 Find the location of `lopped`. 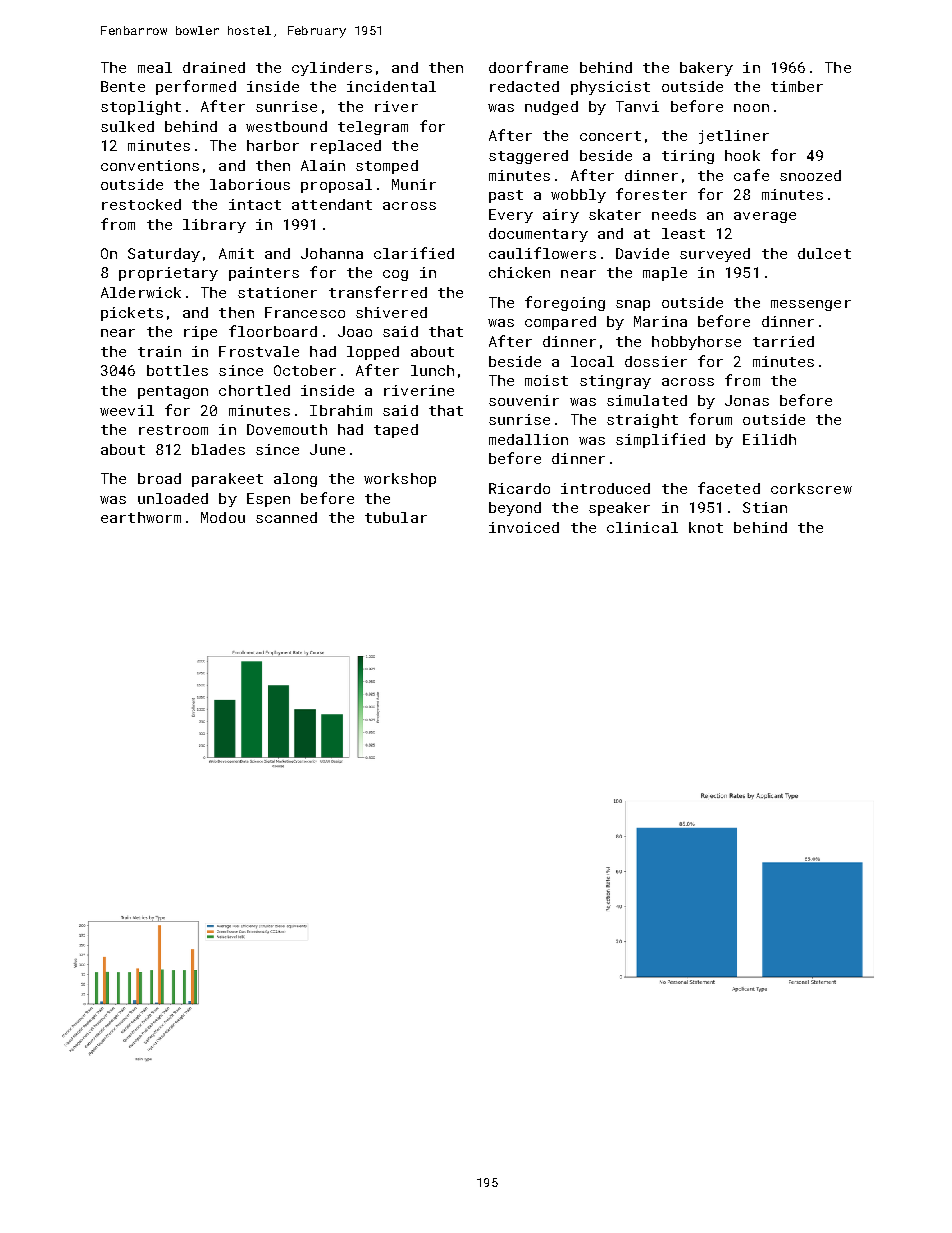

lopped is located at coordinates (373, 353).
